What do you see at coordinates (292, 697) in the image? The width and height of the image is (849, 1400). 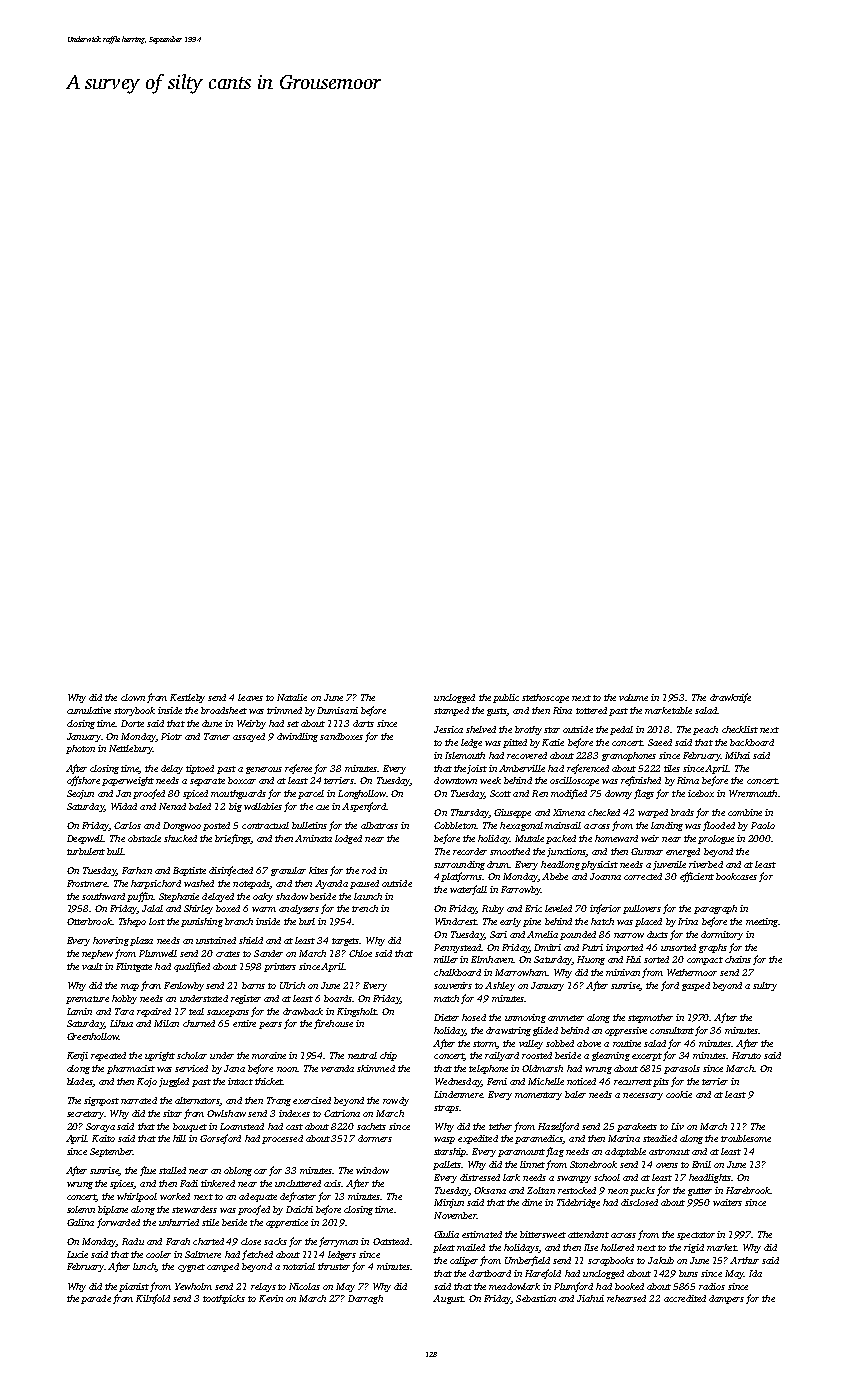 I see `Natalie` at bounding box center [292, 697].
